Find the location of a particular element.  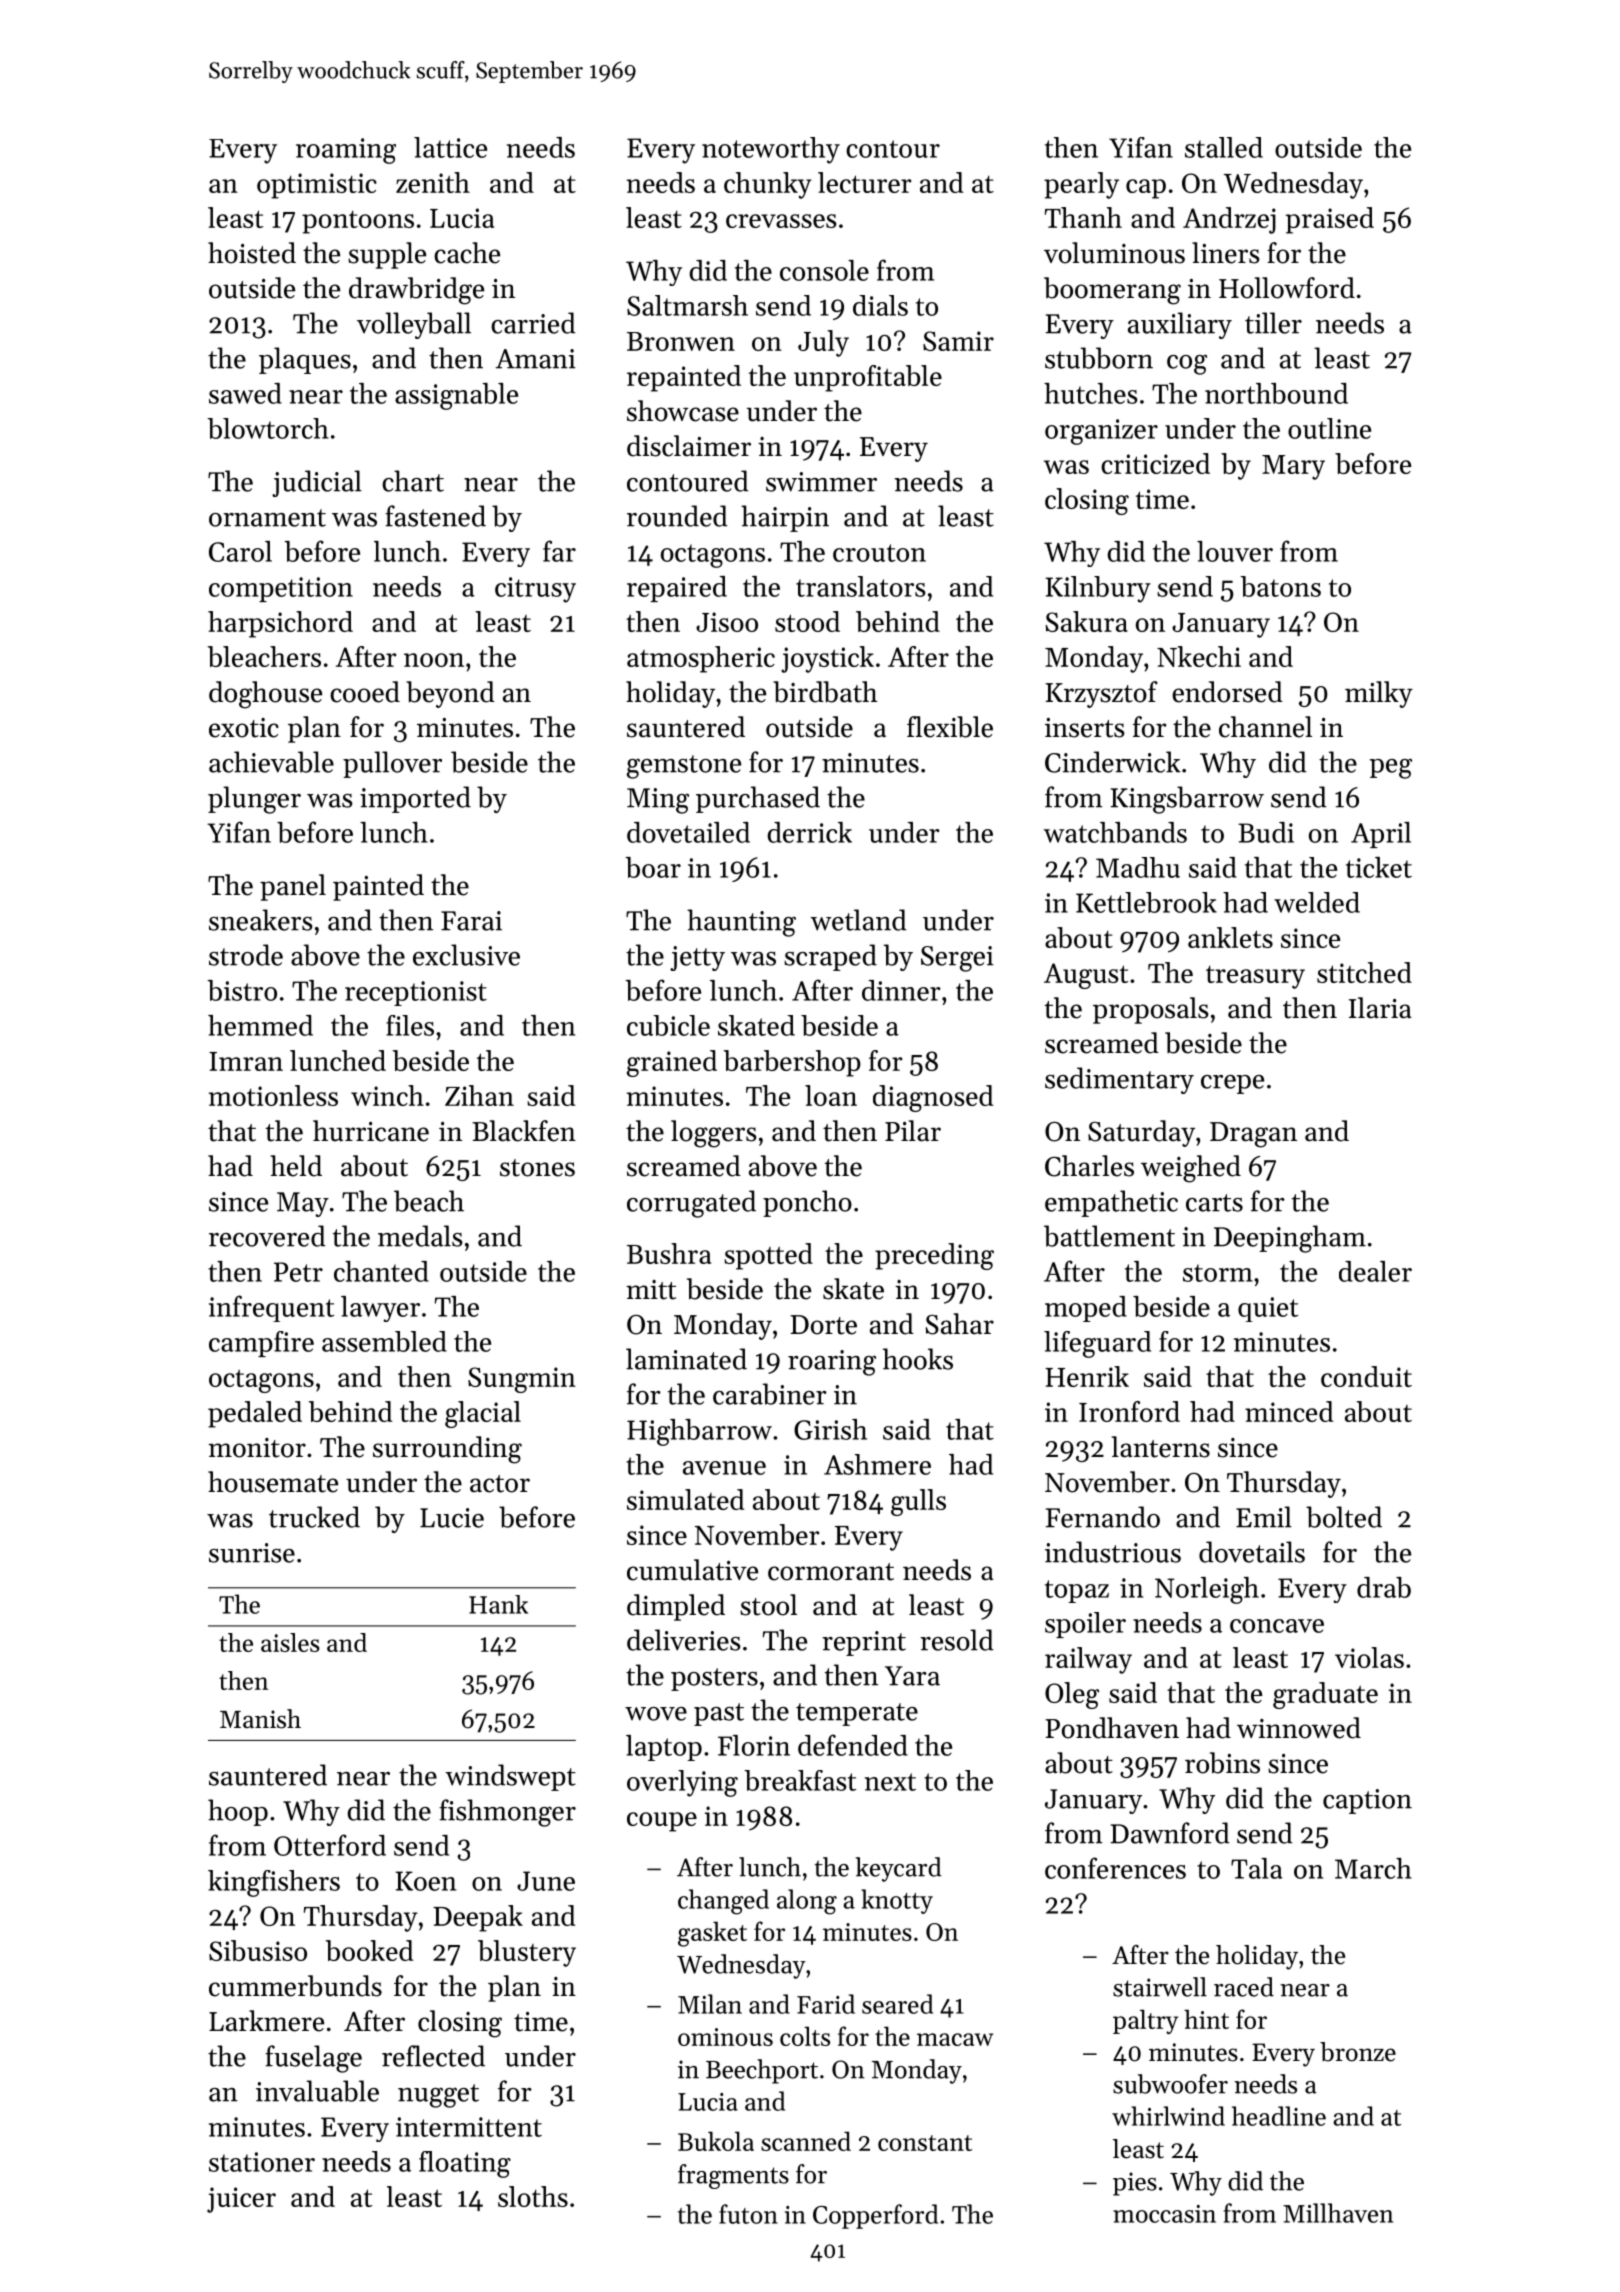

translators is located at coordinates (861, 586).
